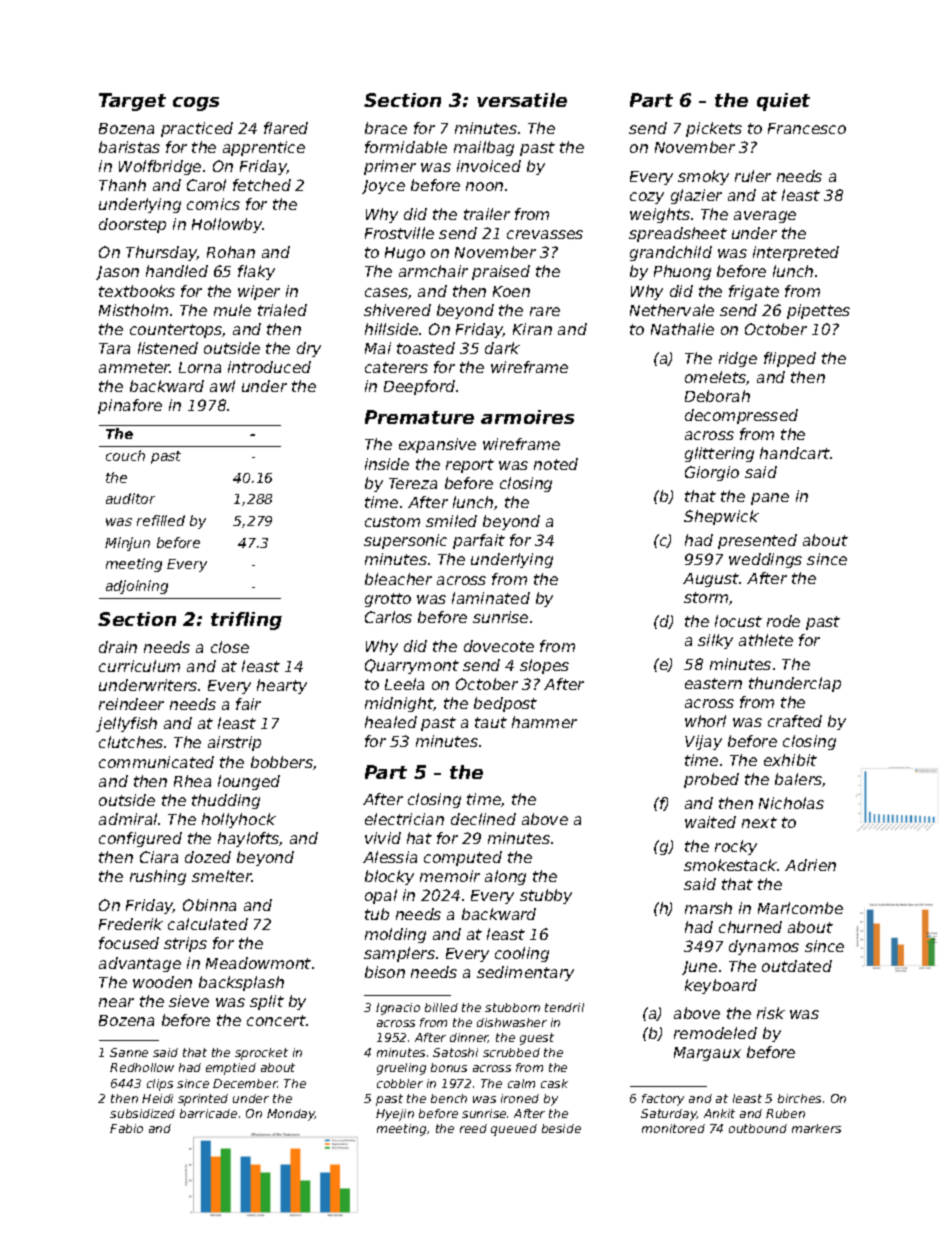 The width and height of the screenshot is (952, 1233). What do you see at coordinates (137, 587) in the screenshot?
I see `adjoining` at bounding box center [137, 587].
